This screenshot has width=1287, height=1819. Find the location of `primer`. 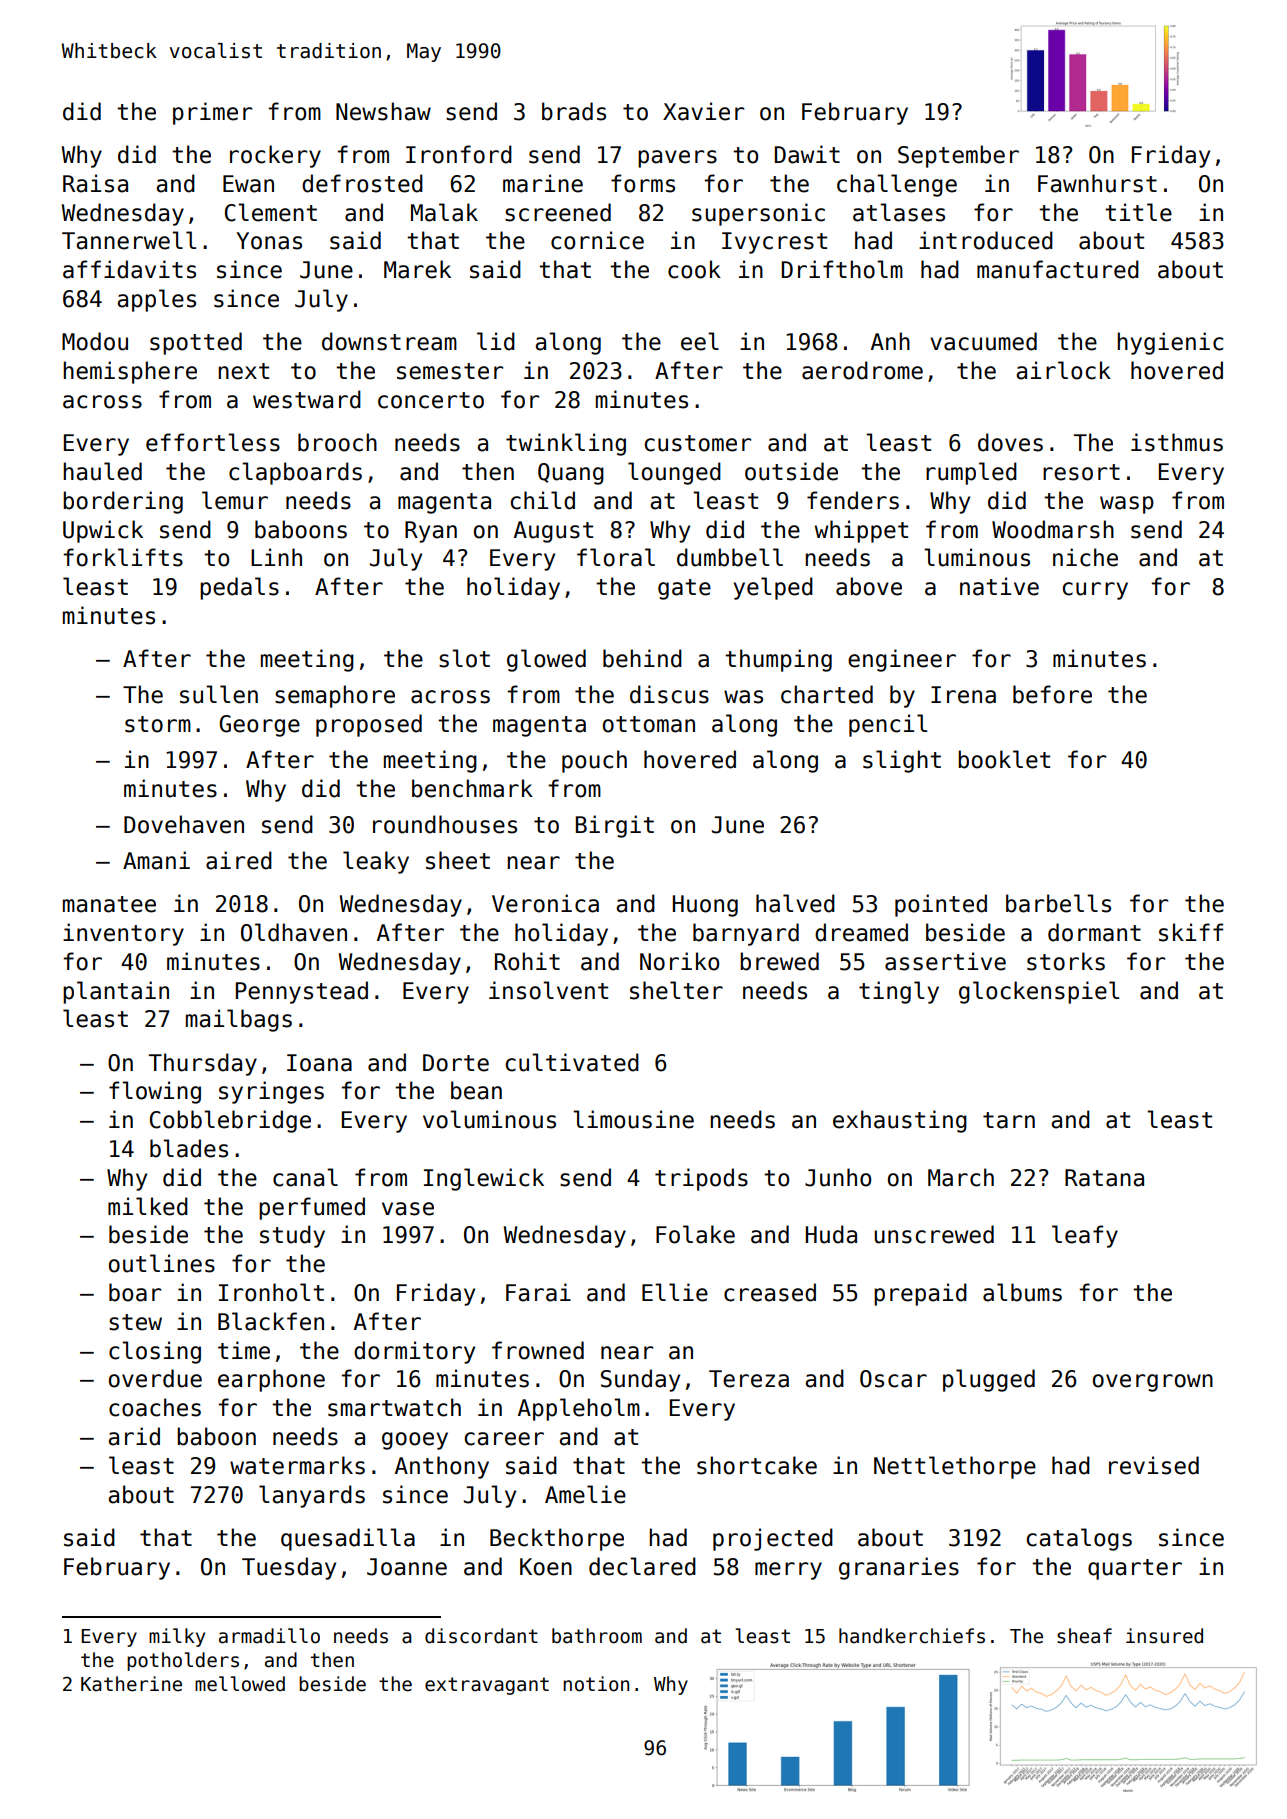

primer is located at coordinates (212, 113).
